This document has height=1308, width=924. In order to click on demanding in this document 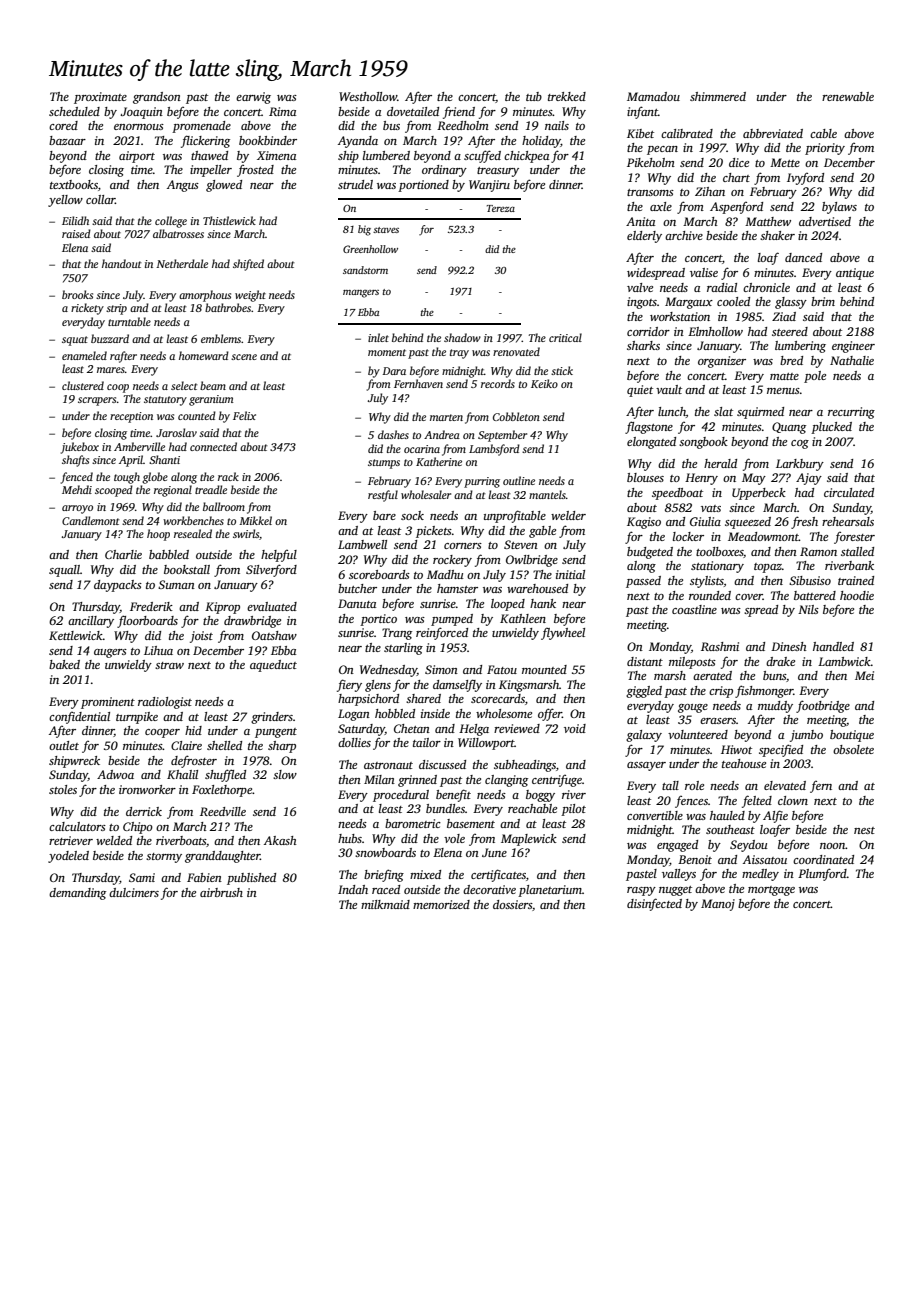, I will do `click(77, 894)`.
